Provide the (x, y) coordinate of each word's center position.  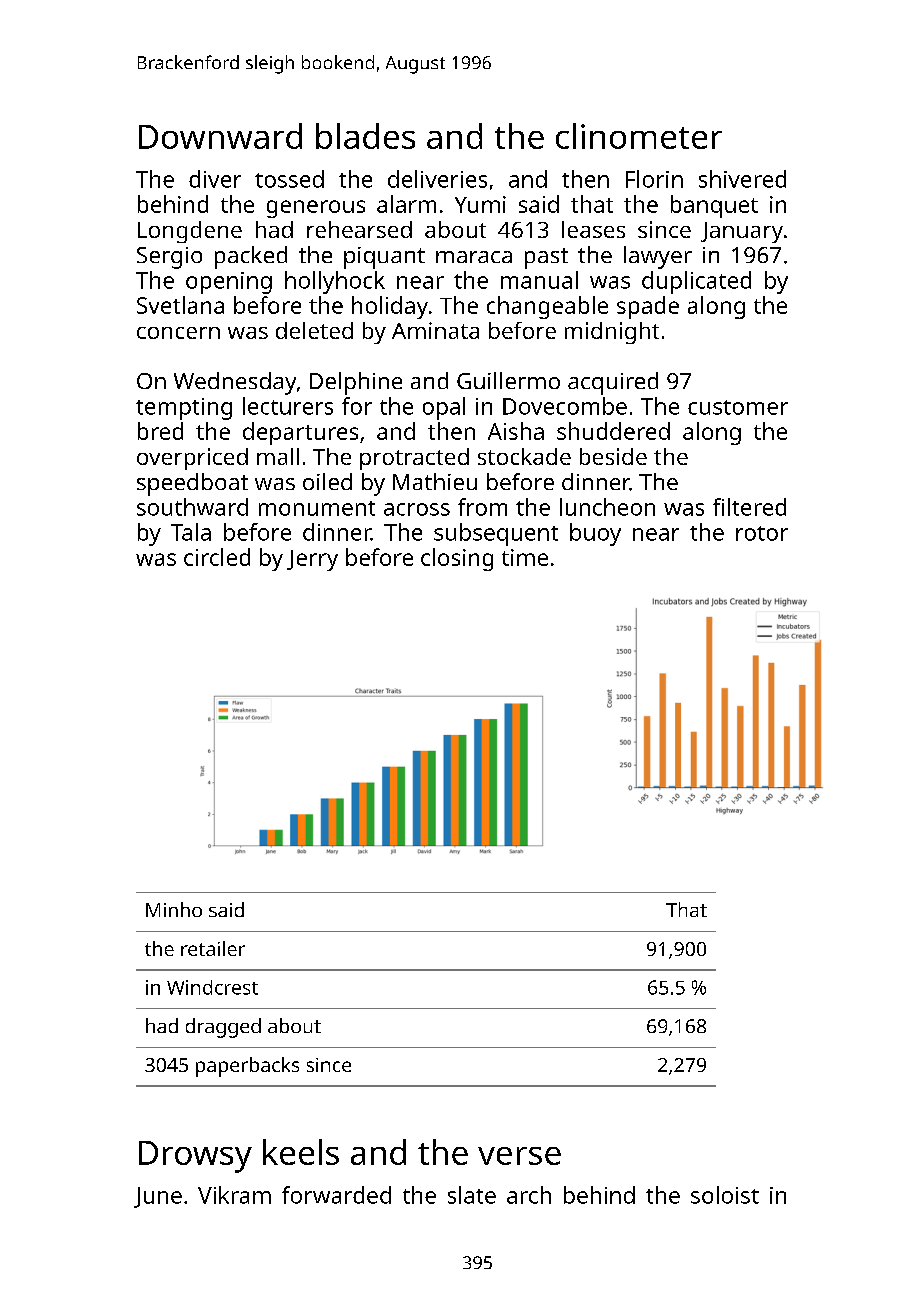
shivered (742, 179)
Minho (174, 909)
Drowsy (195, 1157)
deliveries (437, 179)
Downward (220, 136)
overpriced (192, 459)
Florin (654, 179)
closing (457, 559)
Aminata (435, 330)
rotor (762, 533)
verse (519, 1156)
